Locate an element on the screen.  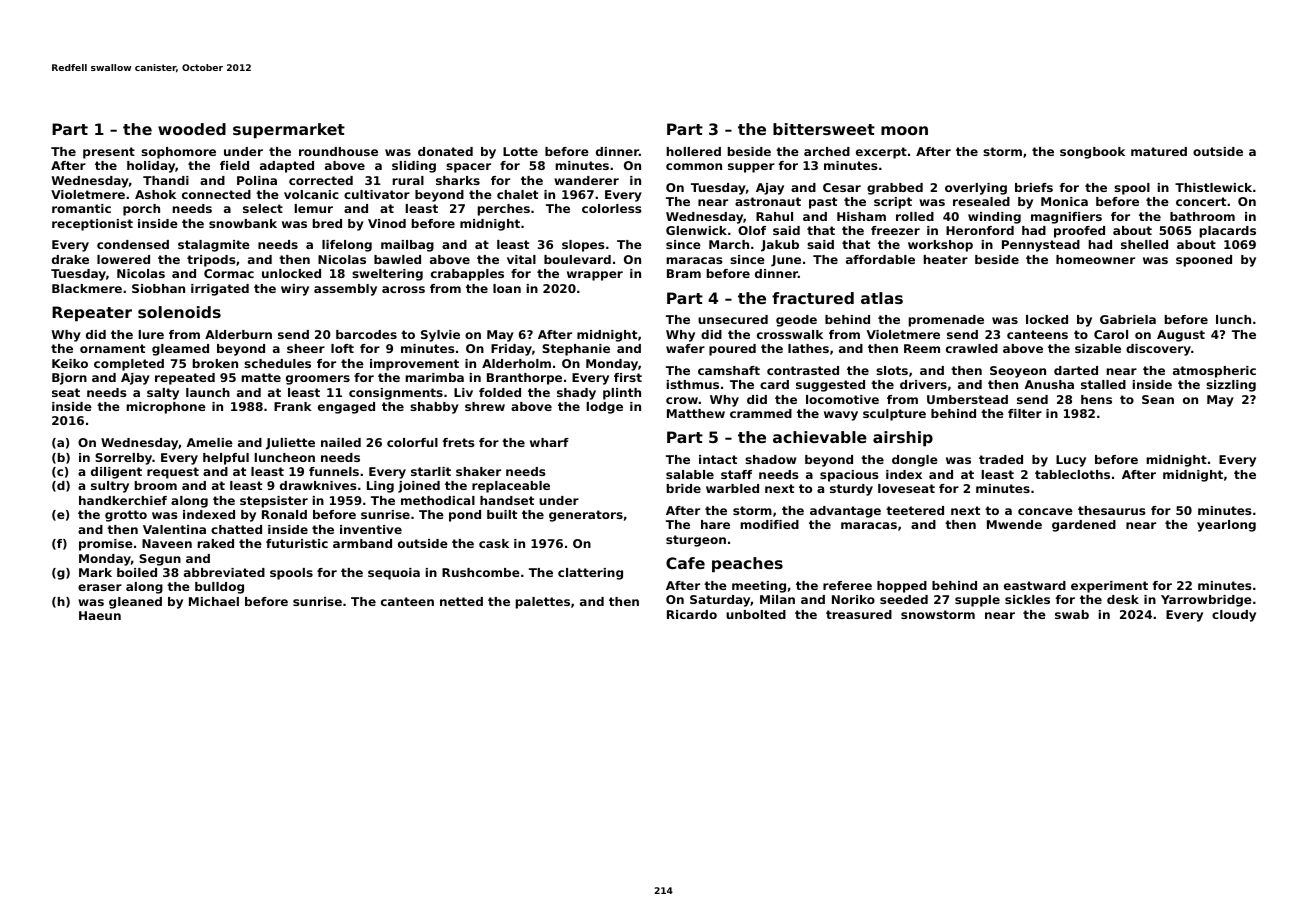
sequoia is located at coordinates (394, 574).
